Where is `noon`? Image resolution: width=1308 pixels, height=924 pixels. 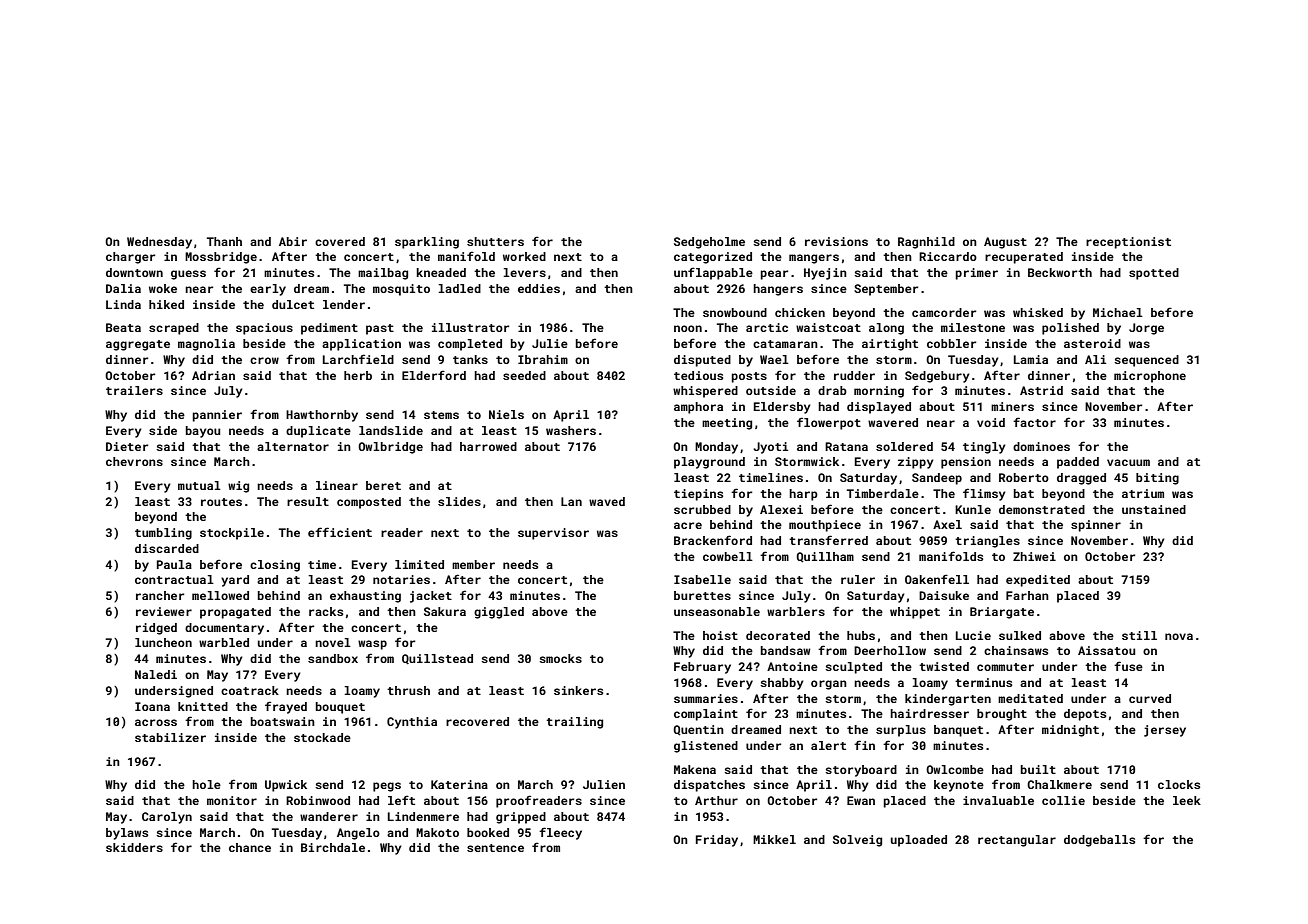 noon is located at coordinates (688, 328).
